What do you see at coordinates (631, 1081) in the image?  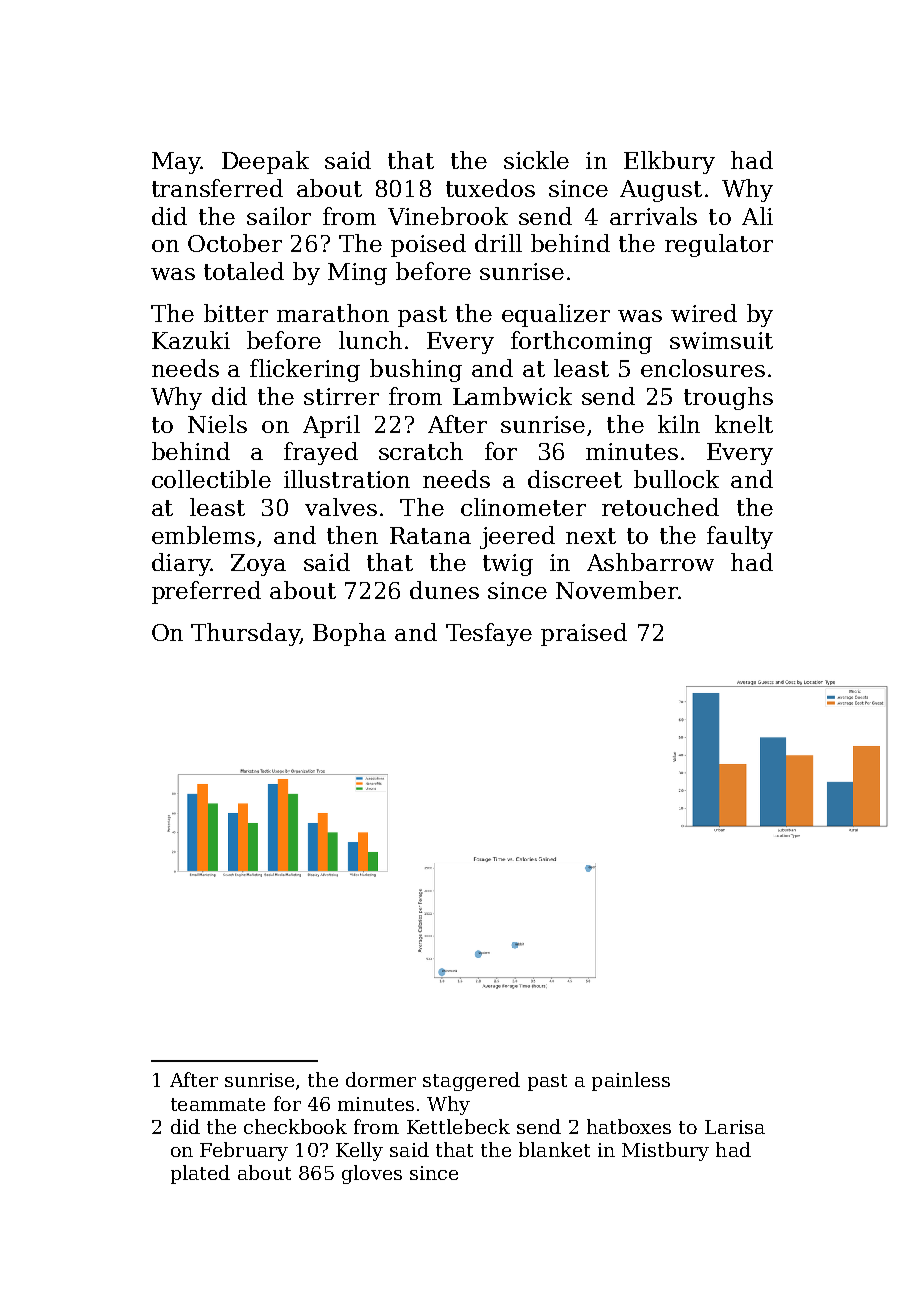 I see `painless` at bounding box center [631, 1081].
